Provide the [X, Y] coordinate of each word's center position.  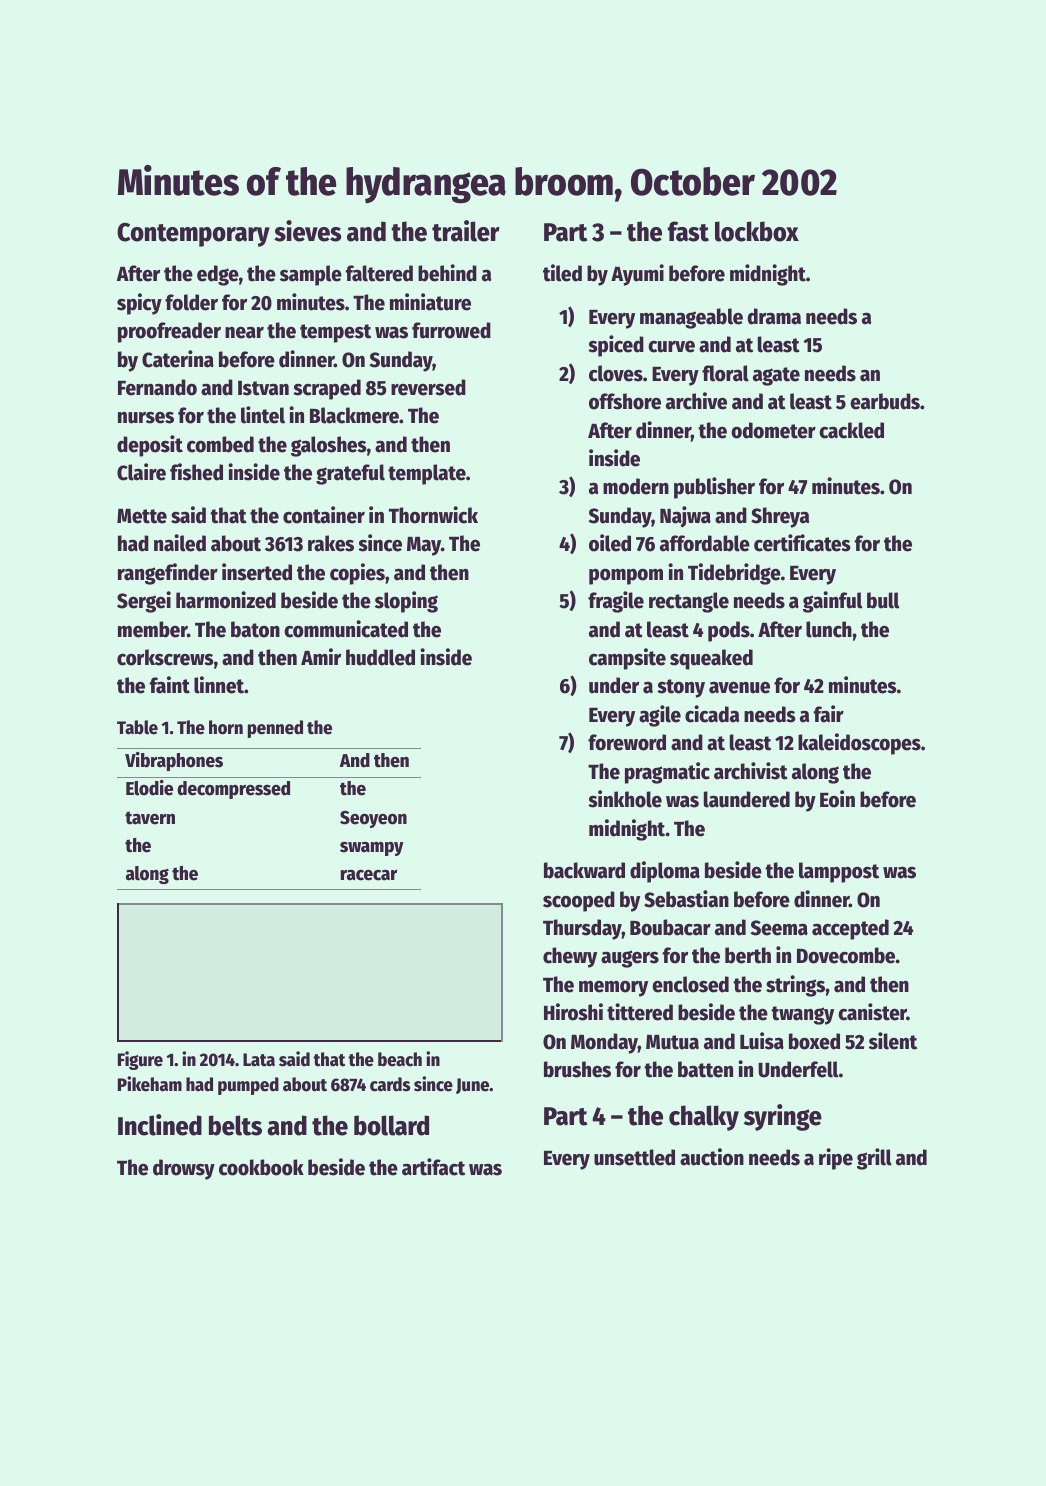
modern [636, 486]
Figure [140, 1060]
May [424, 546]
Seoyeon [373, 819]
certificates [802, 543]
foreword [627, 742]
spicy [139, 304]
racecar [369, 875]
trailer [466, 231]
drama [774, 316]
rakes [331, 543]
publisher [714, 488]
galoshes [329, 446]
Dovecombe [846, 955]
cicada [712, 714]
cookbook [261, 1167]
